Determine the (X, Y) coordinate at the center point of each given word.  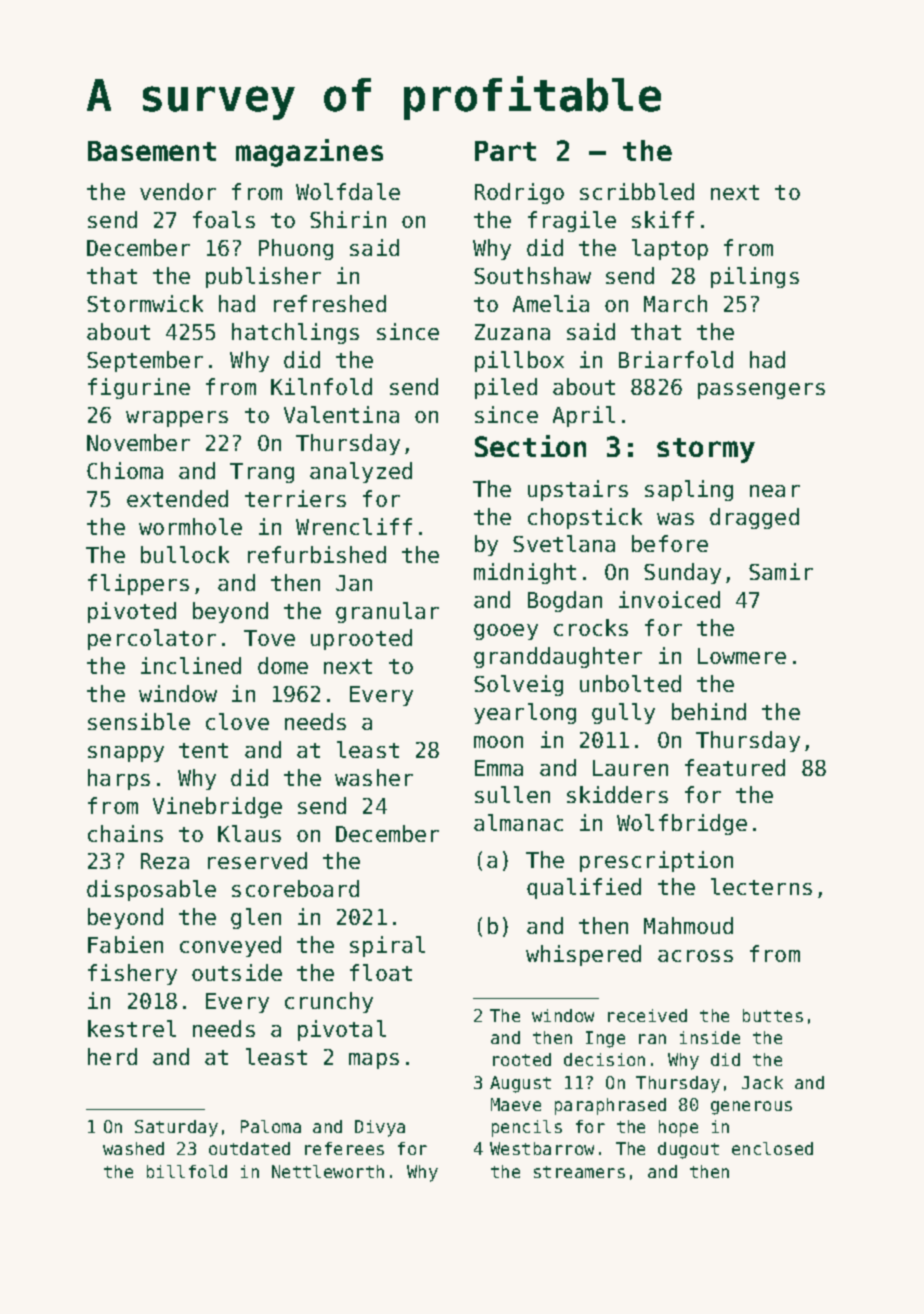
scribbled (637, 191)
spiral (387, 946)
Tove (269, 638)
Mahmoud (688, 925)
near (775, 491)
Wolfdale (348, 191)
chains (125, 833)
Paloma (271, 1126)
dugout (688, 1150)
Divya (380, 1128)
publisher (263, 277)
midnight (525, 573)
